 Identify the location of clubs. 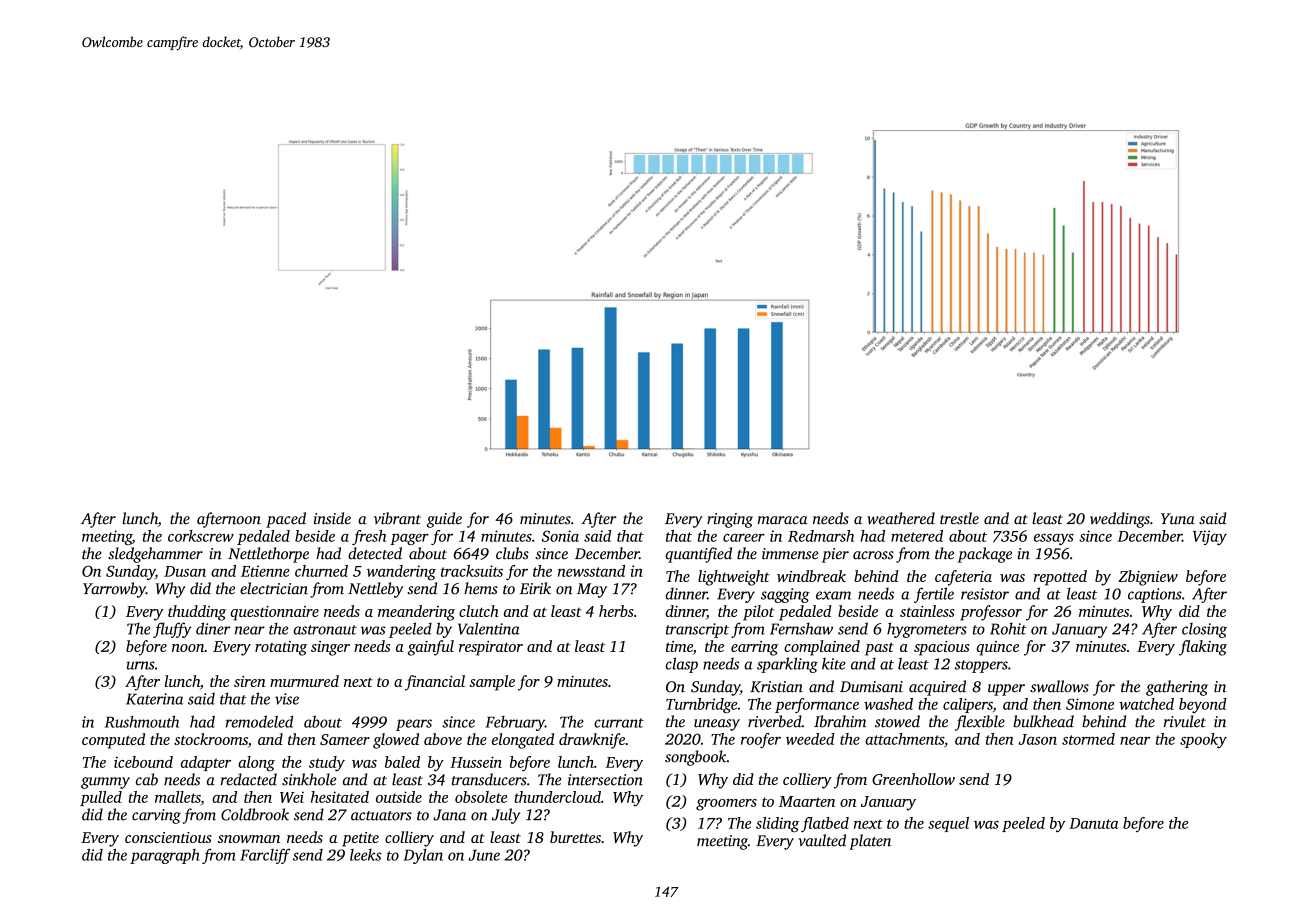
(512, 553).
